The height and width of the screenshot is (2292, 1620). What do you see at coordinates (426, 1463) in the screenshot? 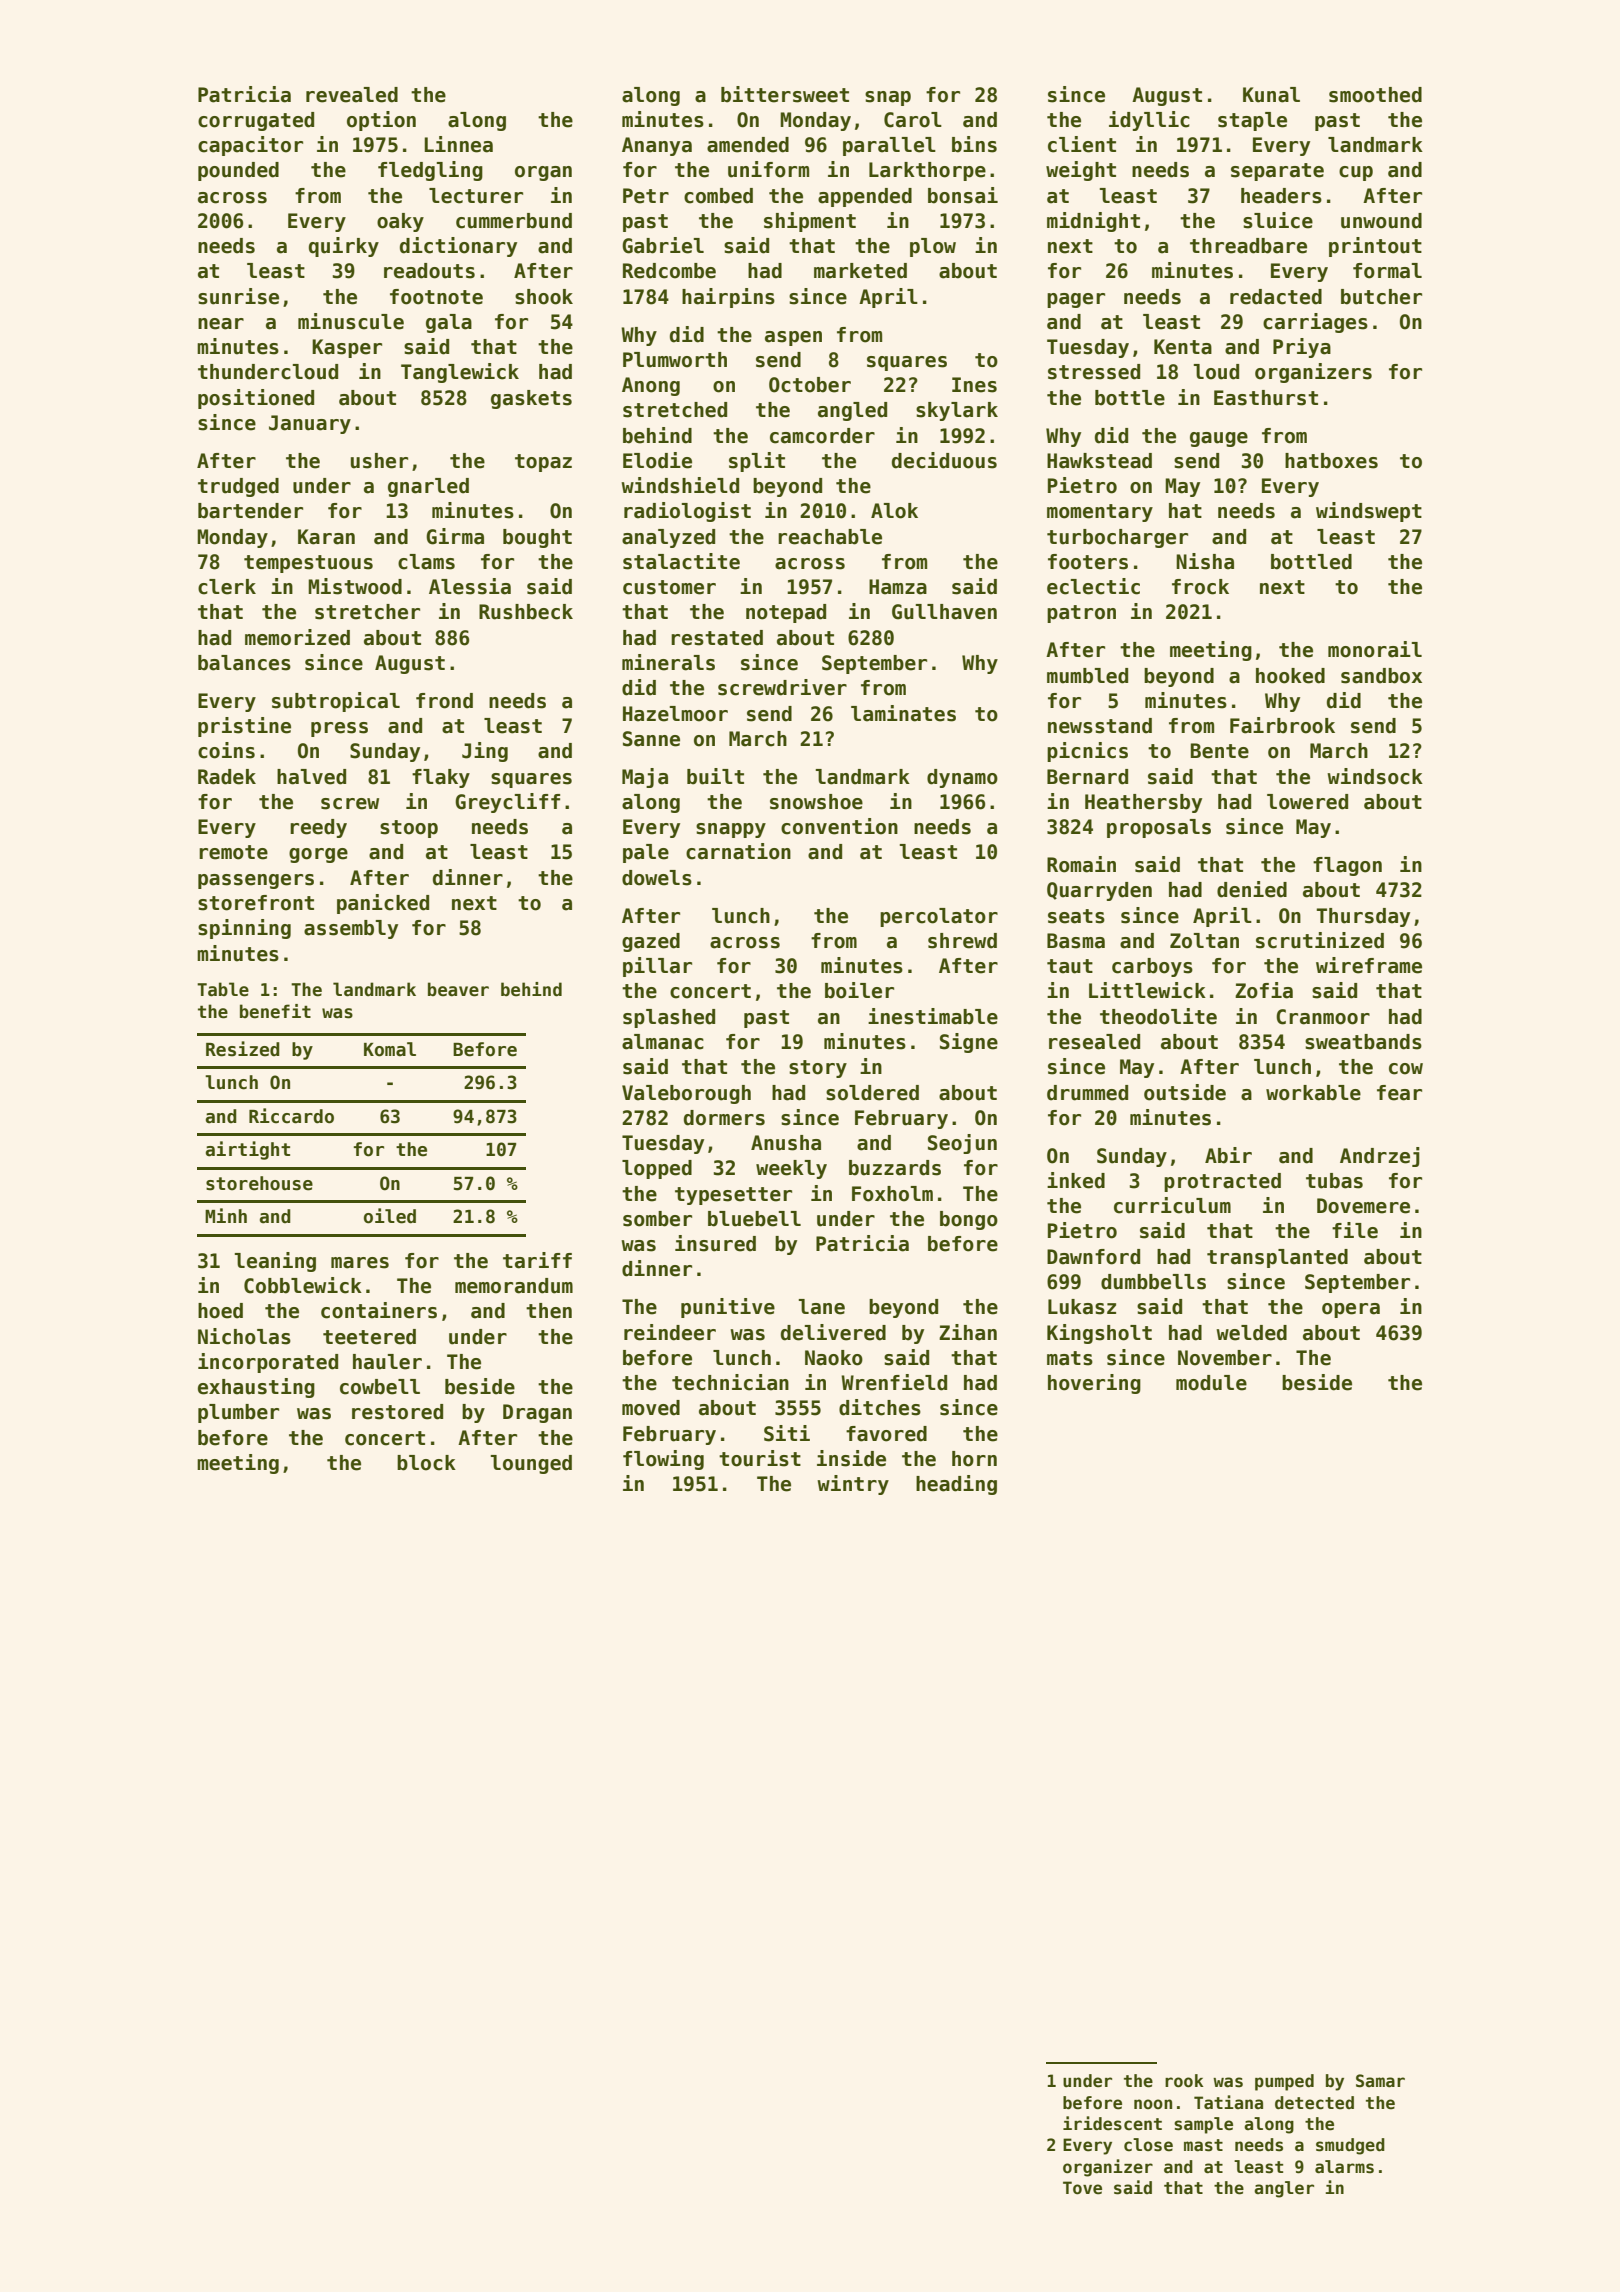
I see `block` at bounding box center [426, 1463].
